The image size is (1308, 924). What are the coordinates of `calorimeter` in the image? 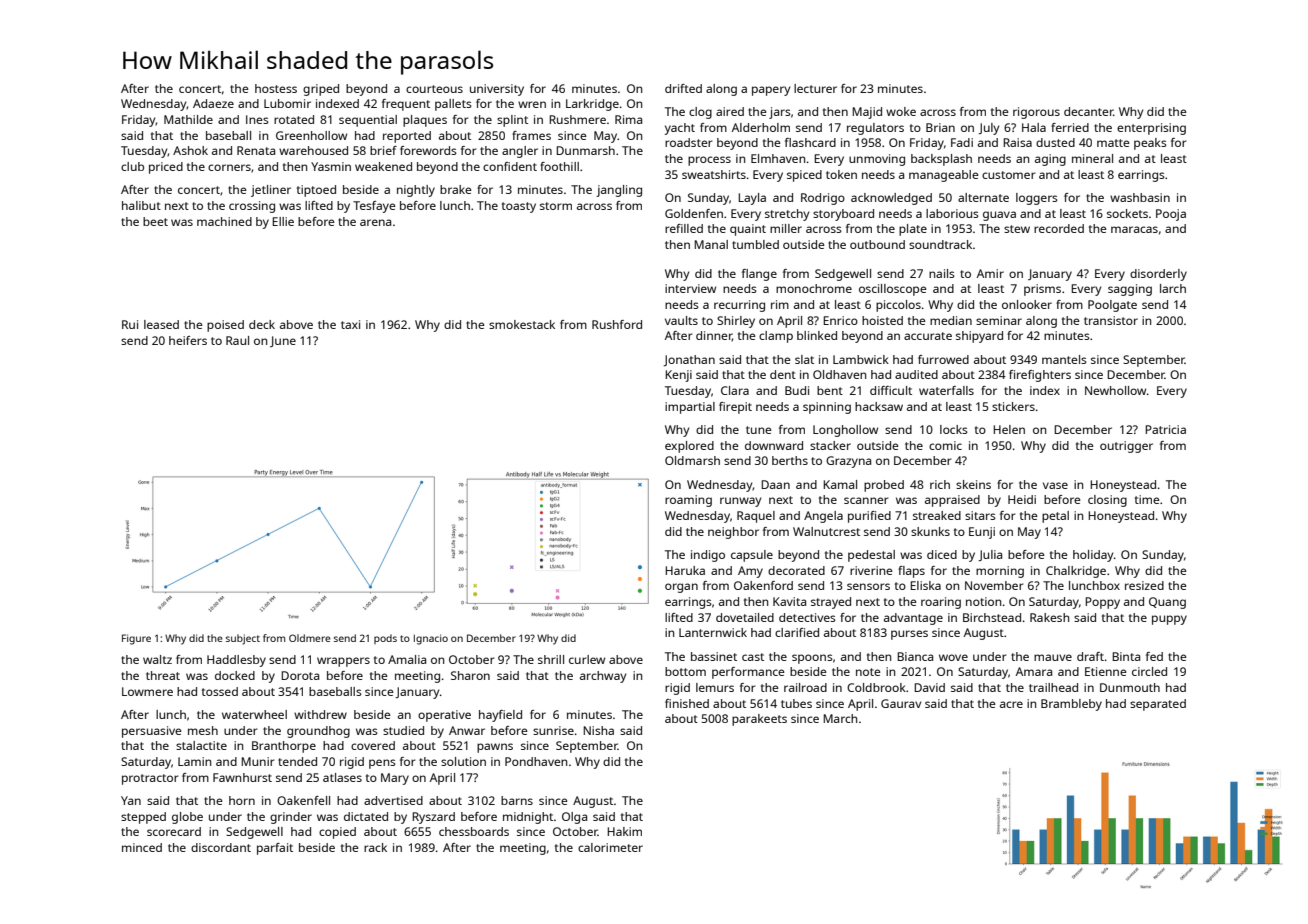 It's located at (610, 847).
